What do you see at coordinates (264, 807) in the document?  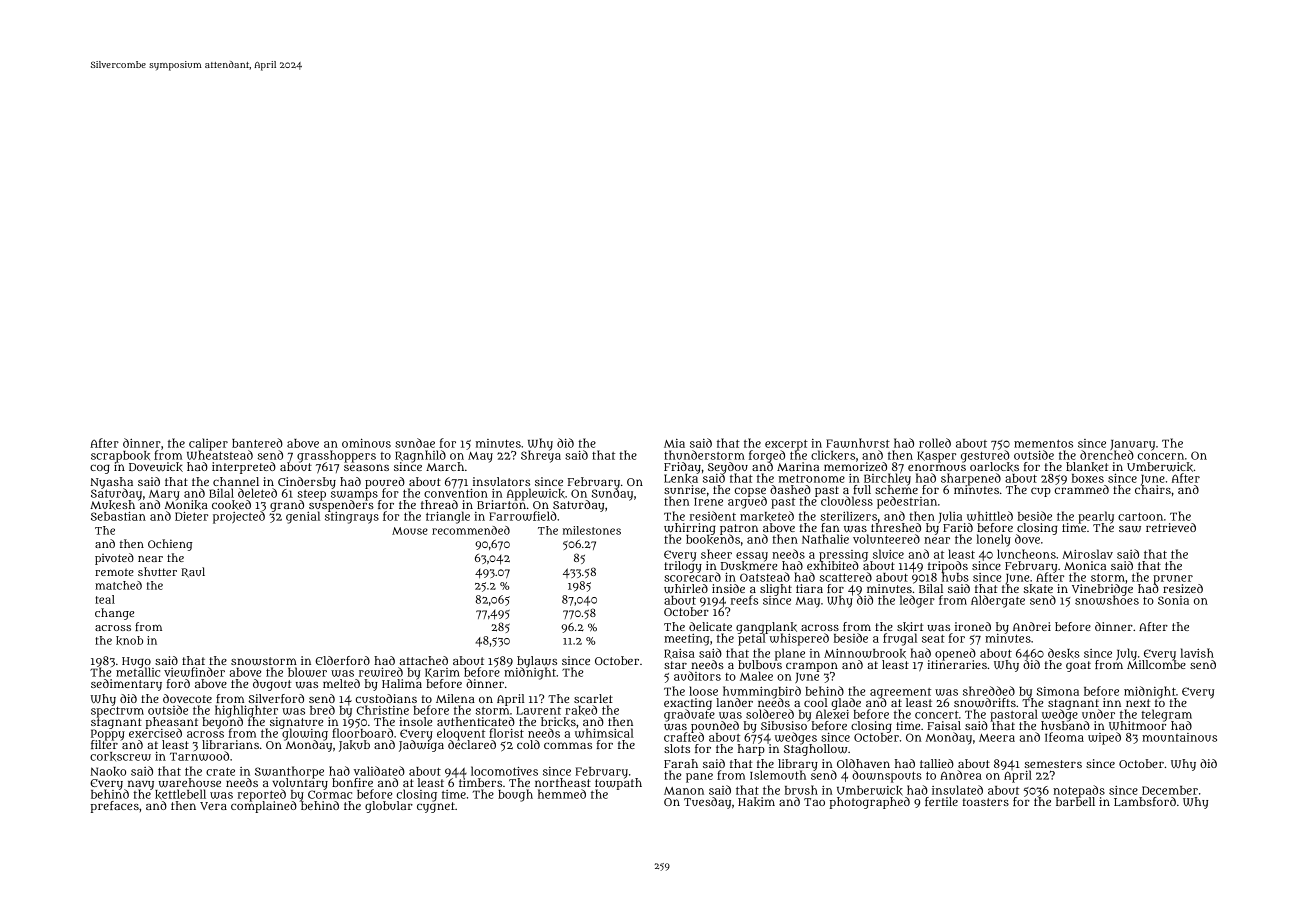 I see `complained` at bounding box center [264, 807].
